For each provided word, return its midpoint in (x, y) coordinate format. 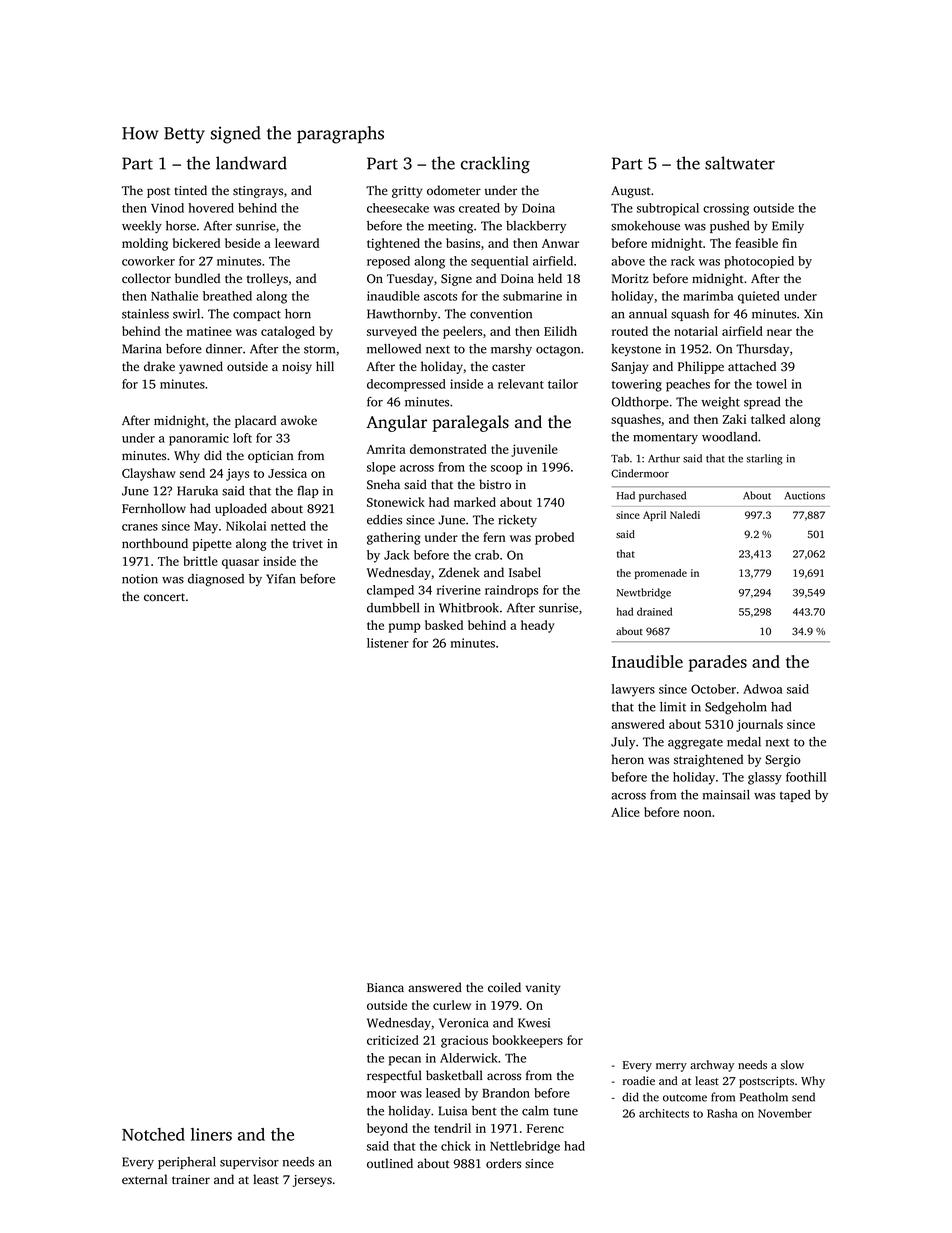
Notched (153, 1134)
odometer (454, 190)
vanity (543, 989)
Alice (625, 812)
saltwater (740, 163)
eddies (384, 520)
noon (697, 813)
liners (211, 1134)
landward (251, 163)
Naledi (685, 515)
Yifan (281, 579)
